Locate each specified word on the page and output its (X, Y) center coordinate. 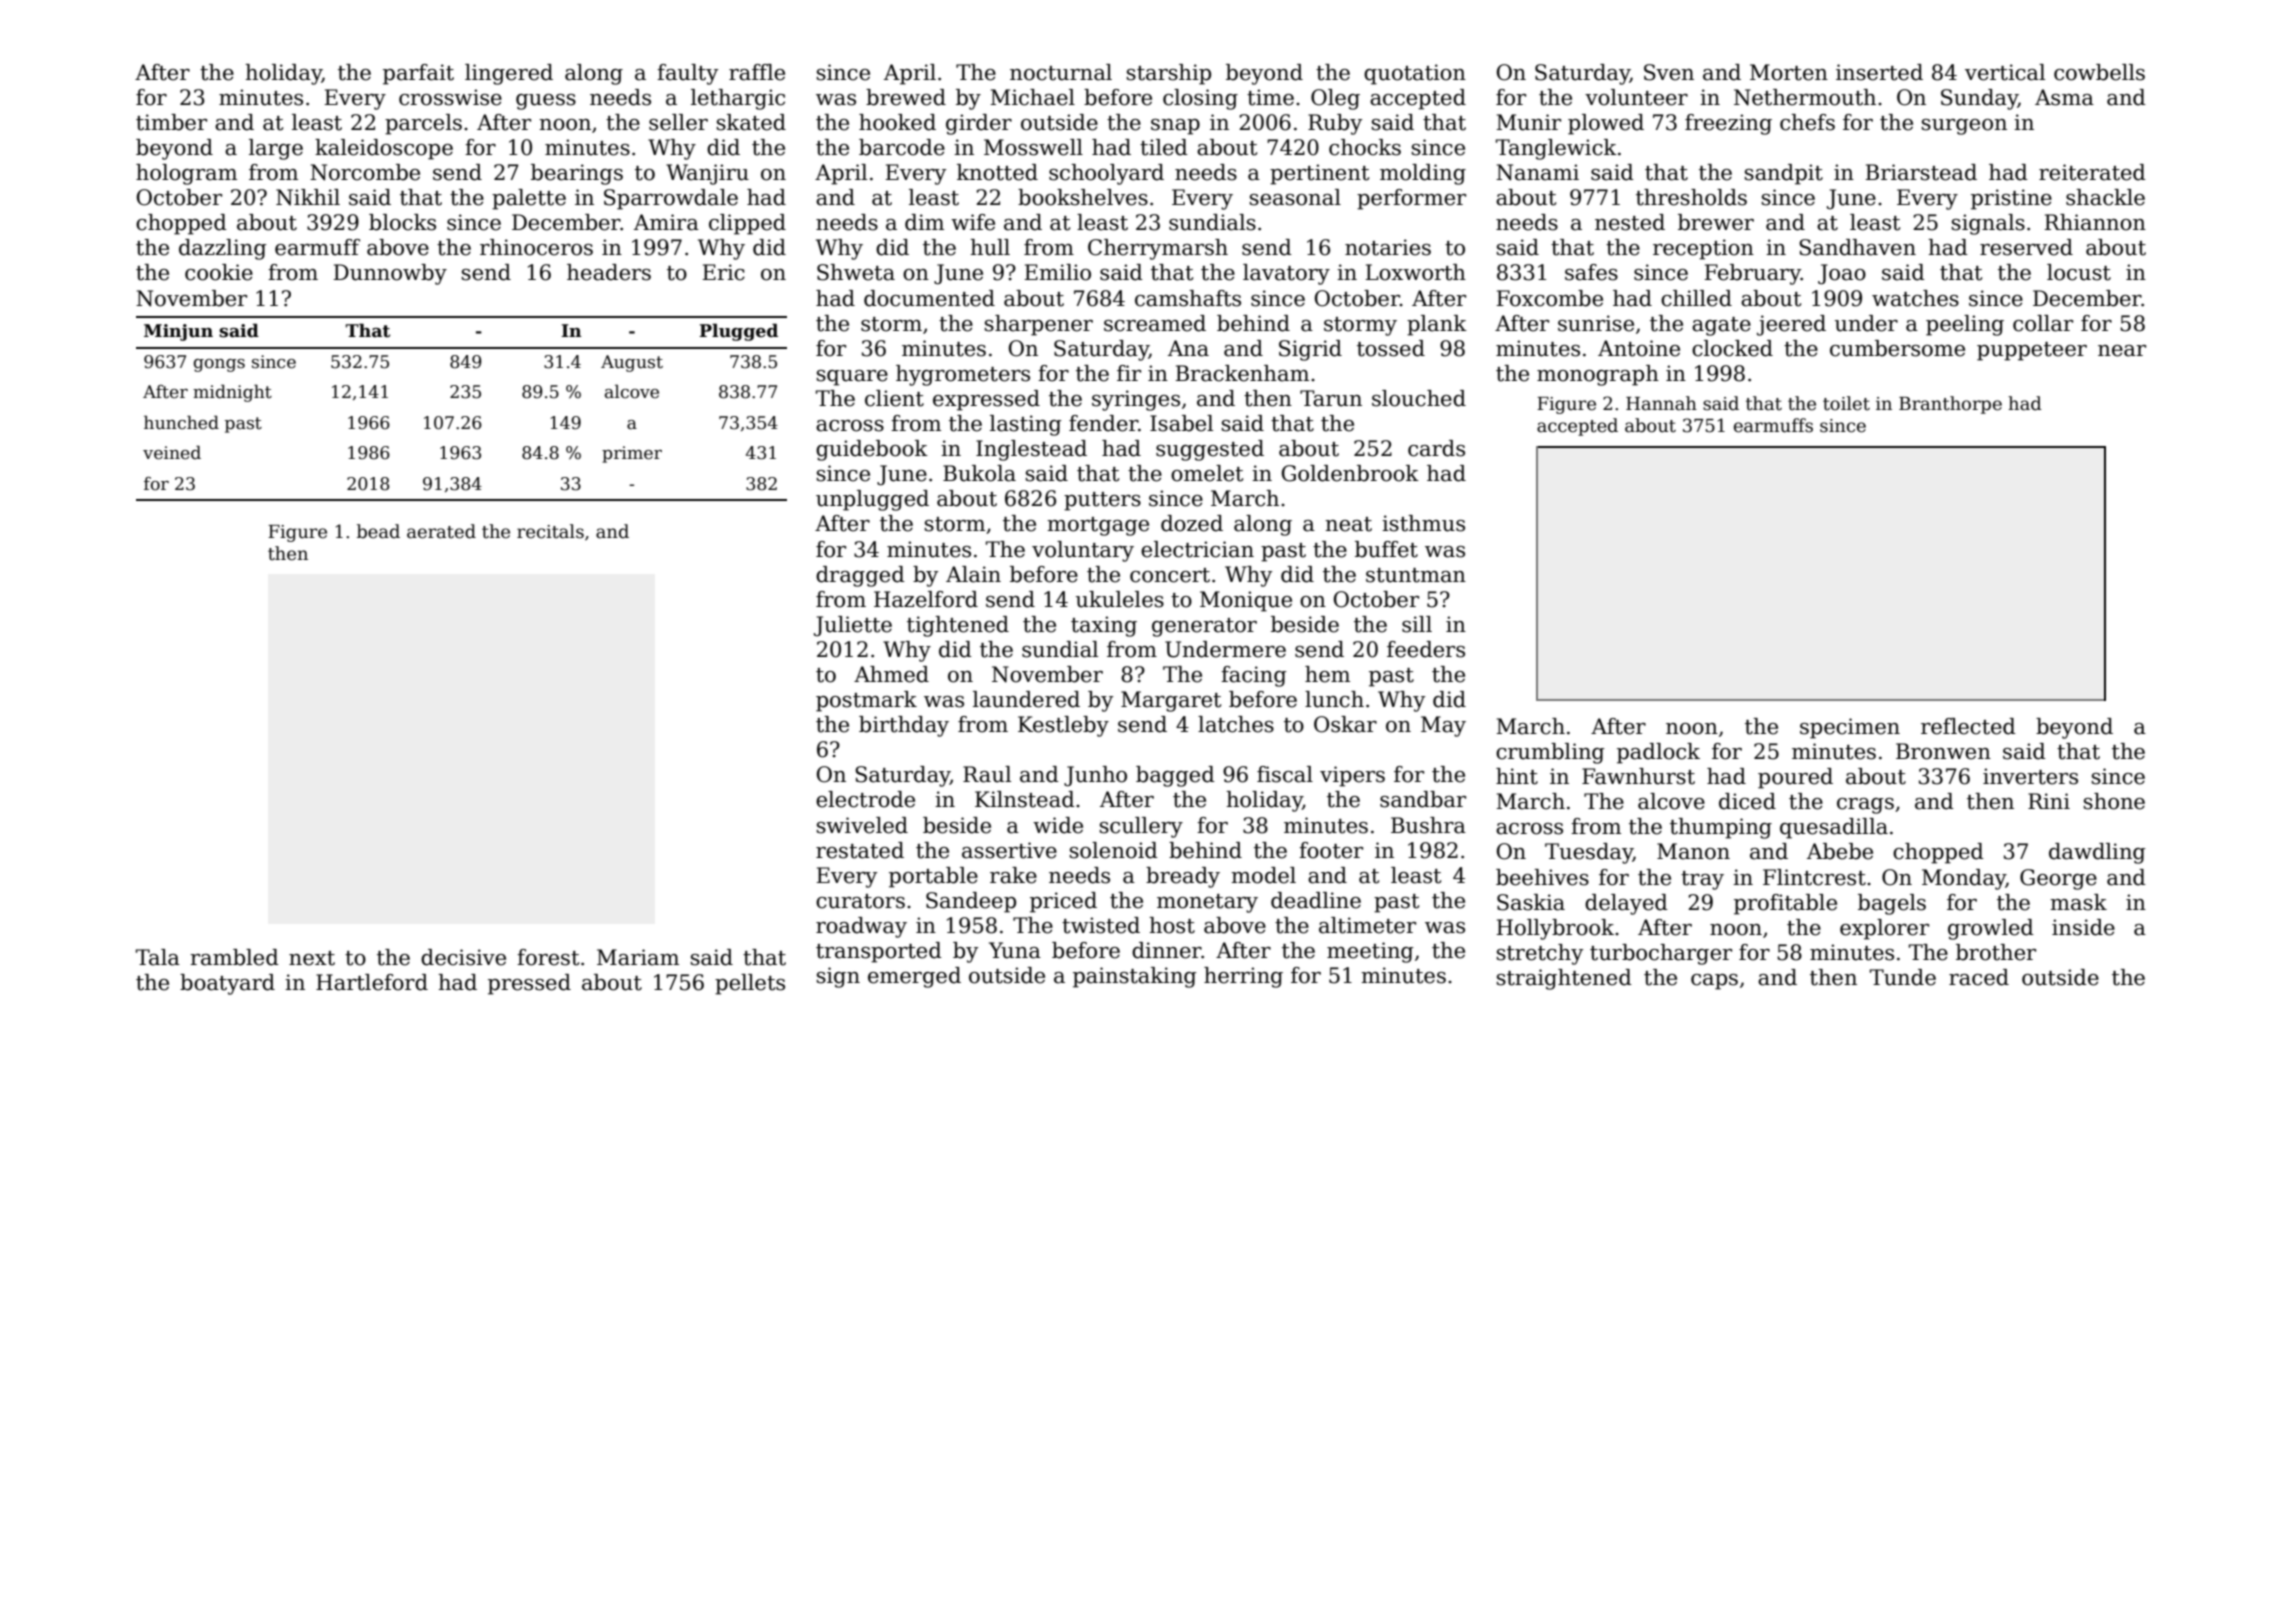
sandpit (1784, 174)
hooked (897, 122)
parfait (418, 74)
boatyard (227, 984)
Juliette (853, 626)
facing (1254, 676)
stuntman (1416, 575)
